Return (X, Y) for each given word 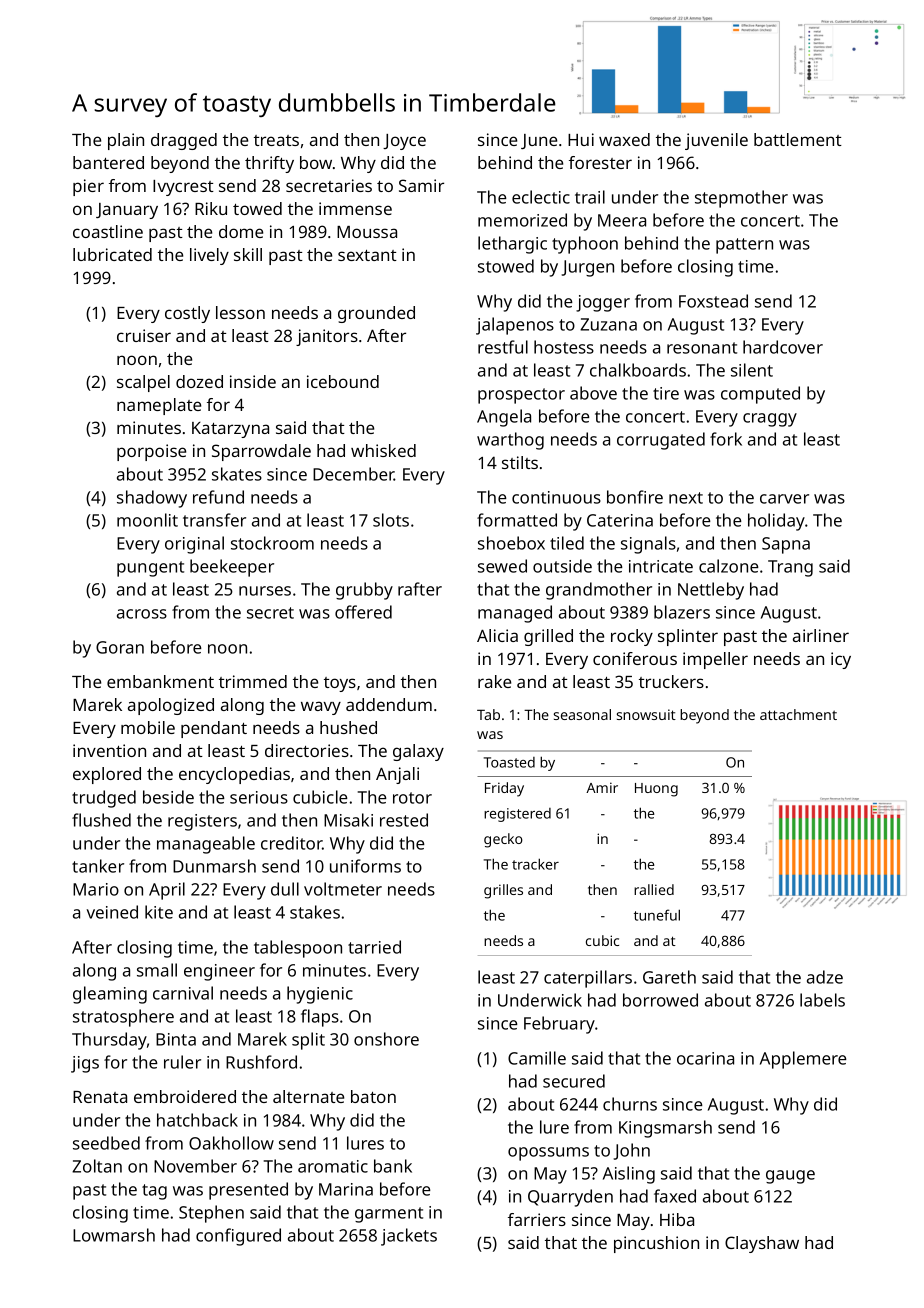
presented (248, 1191)
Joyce (404, 142)
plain (126, 141)
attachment (798, 714)
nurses (265, 591)
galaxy (418, 752)
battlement (798, 139)
